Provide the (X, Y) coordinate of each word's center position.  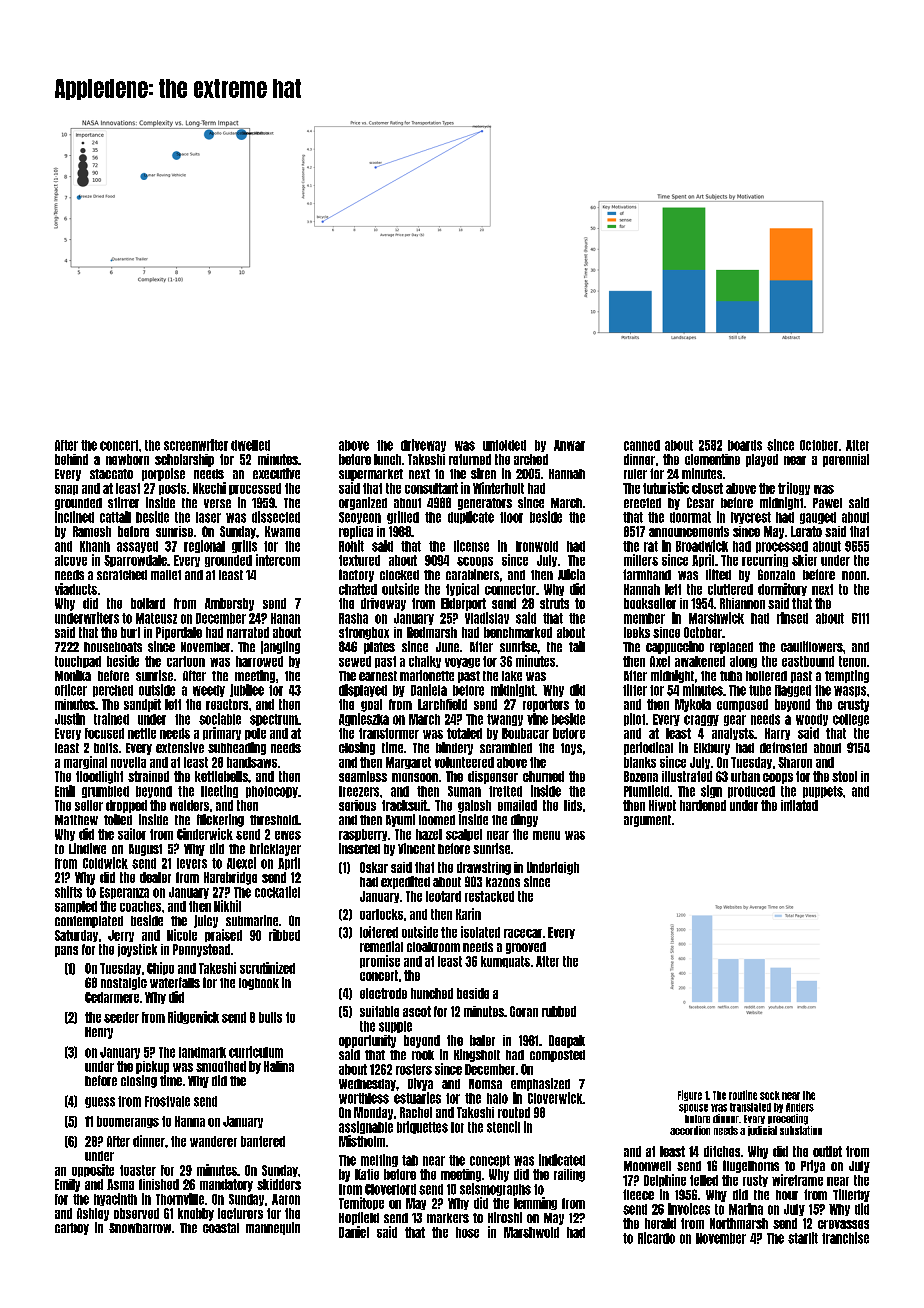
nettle (142, 733)
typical (462, 589)
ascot (417, 1011)
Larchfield (442, 704)
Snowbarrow (140, 1228)
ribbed (284, 935)
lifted (718, 574)
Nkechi (209, 488)
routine (743, 1095)
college (851, 720)
